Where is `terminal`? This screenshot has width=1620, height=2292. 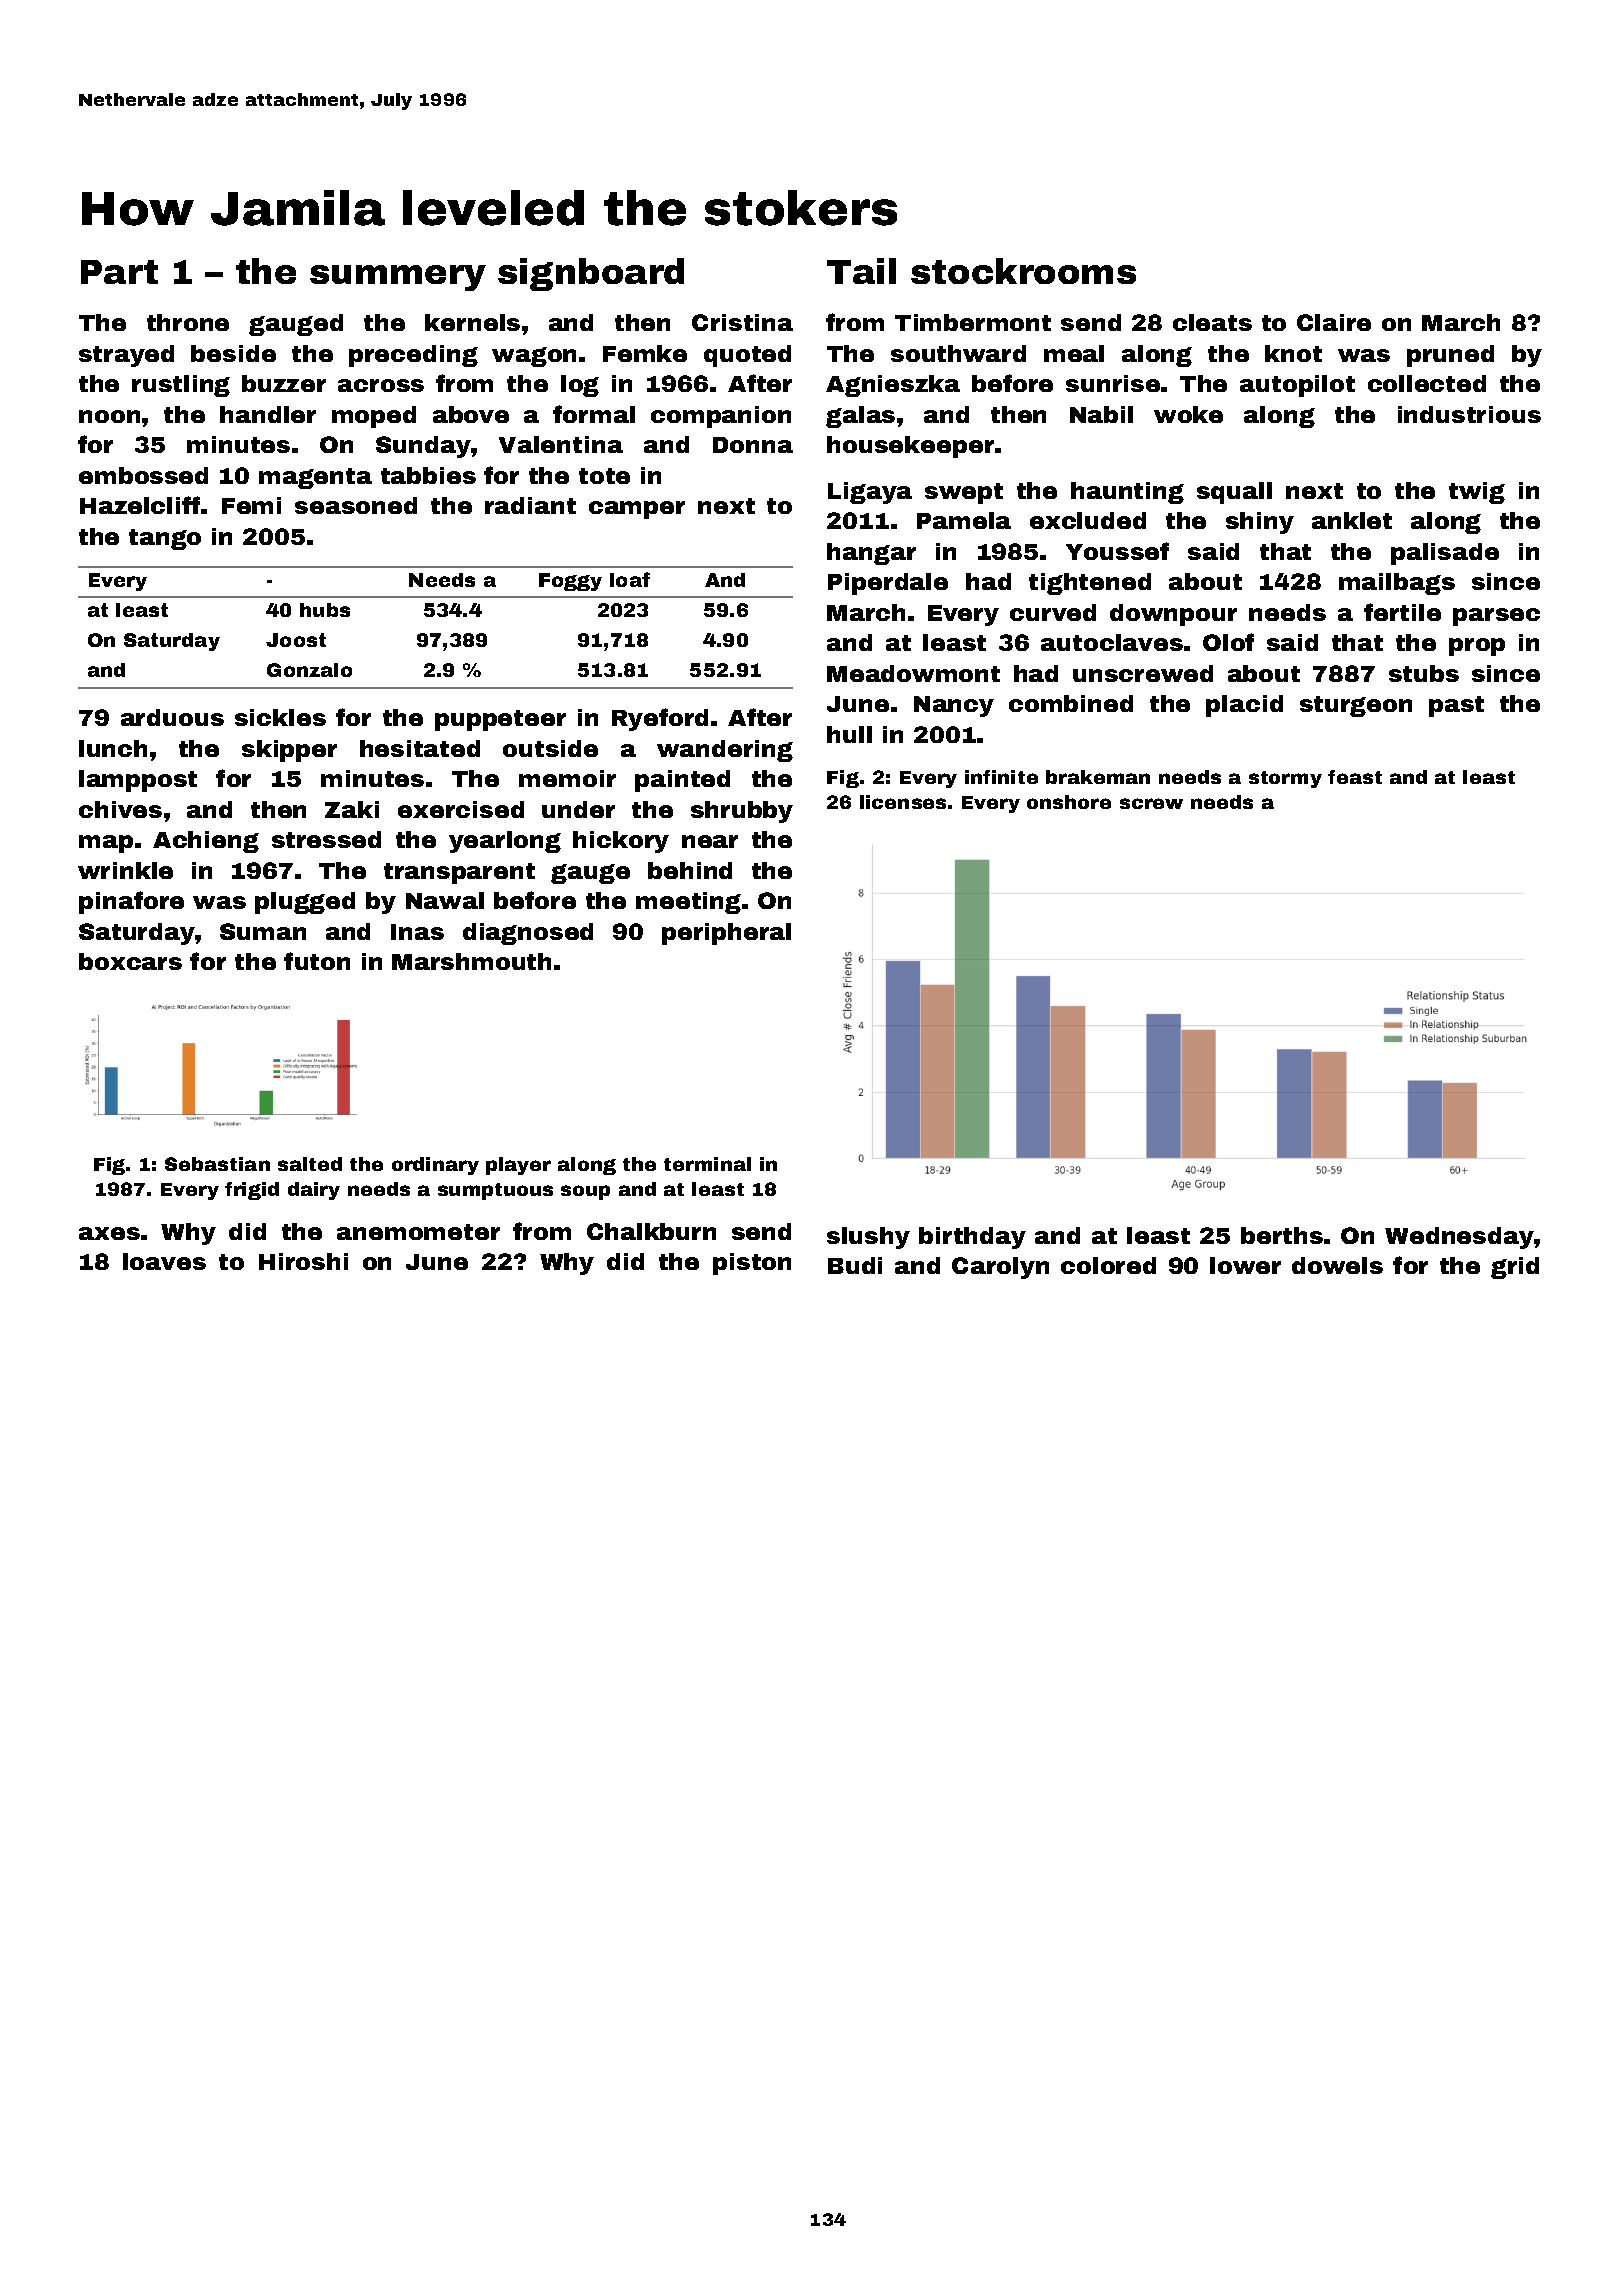 terminal is located at coordinates (707, 1164).
